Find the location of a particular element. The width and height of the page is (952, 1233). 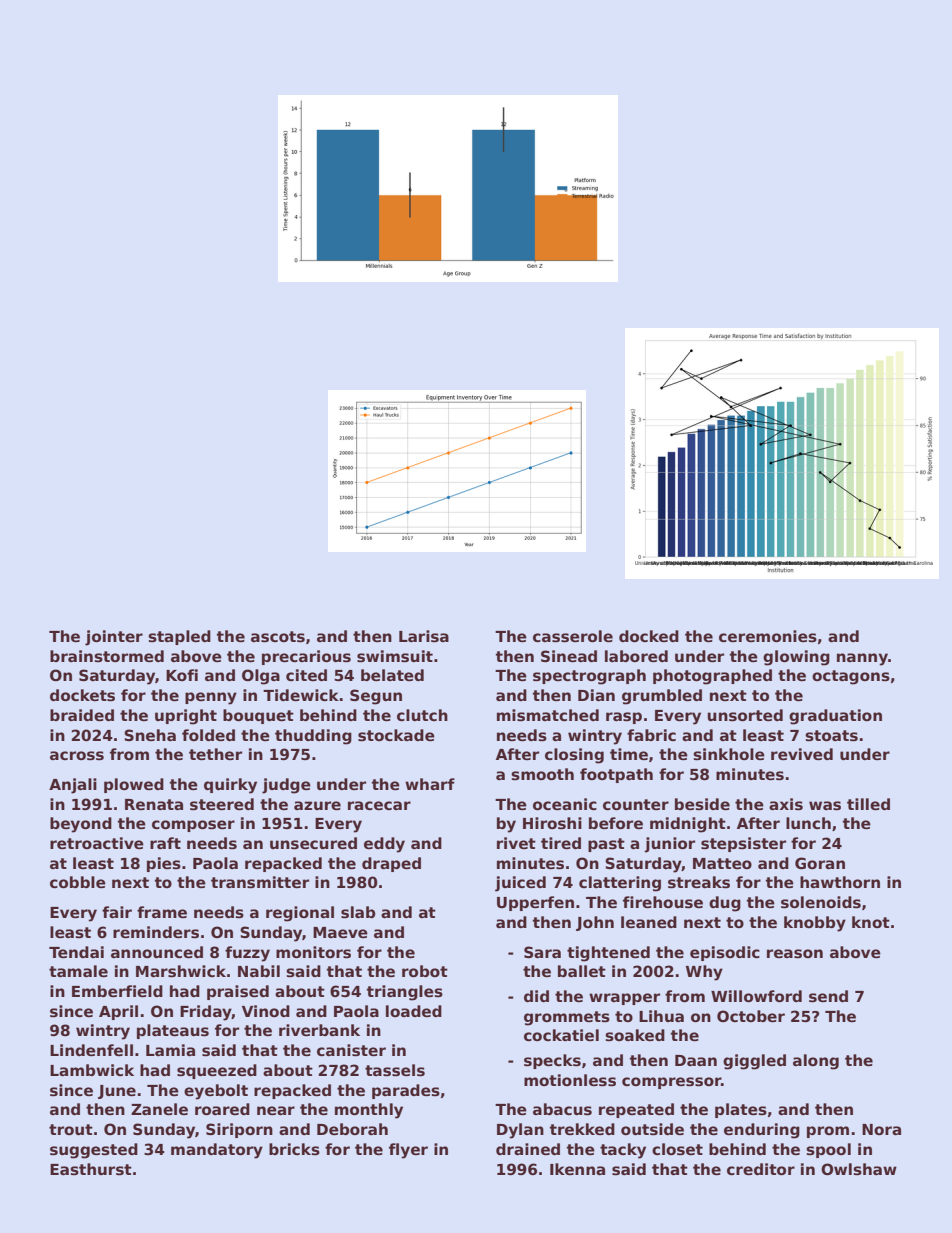

Sinead is located at coordinates (569, 656).
